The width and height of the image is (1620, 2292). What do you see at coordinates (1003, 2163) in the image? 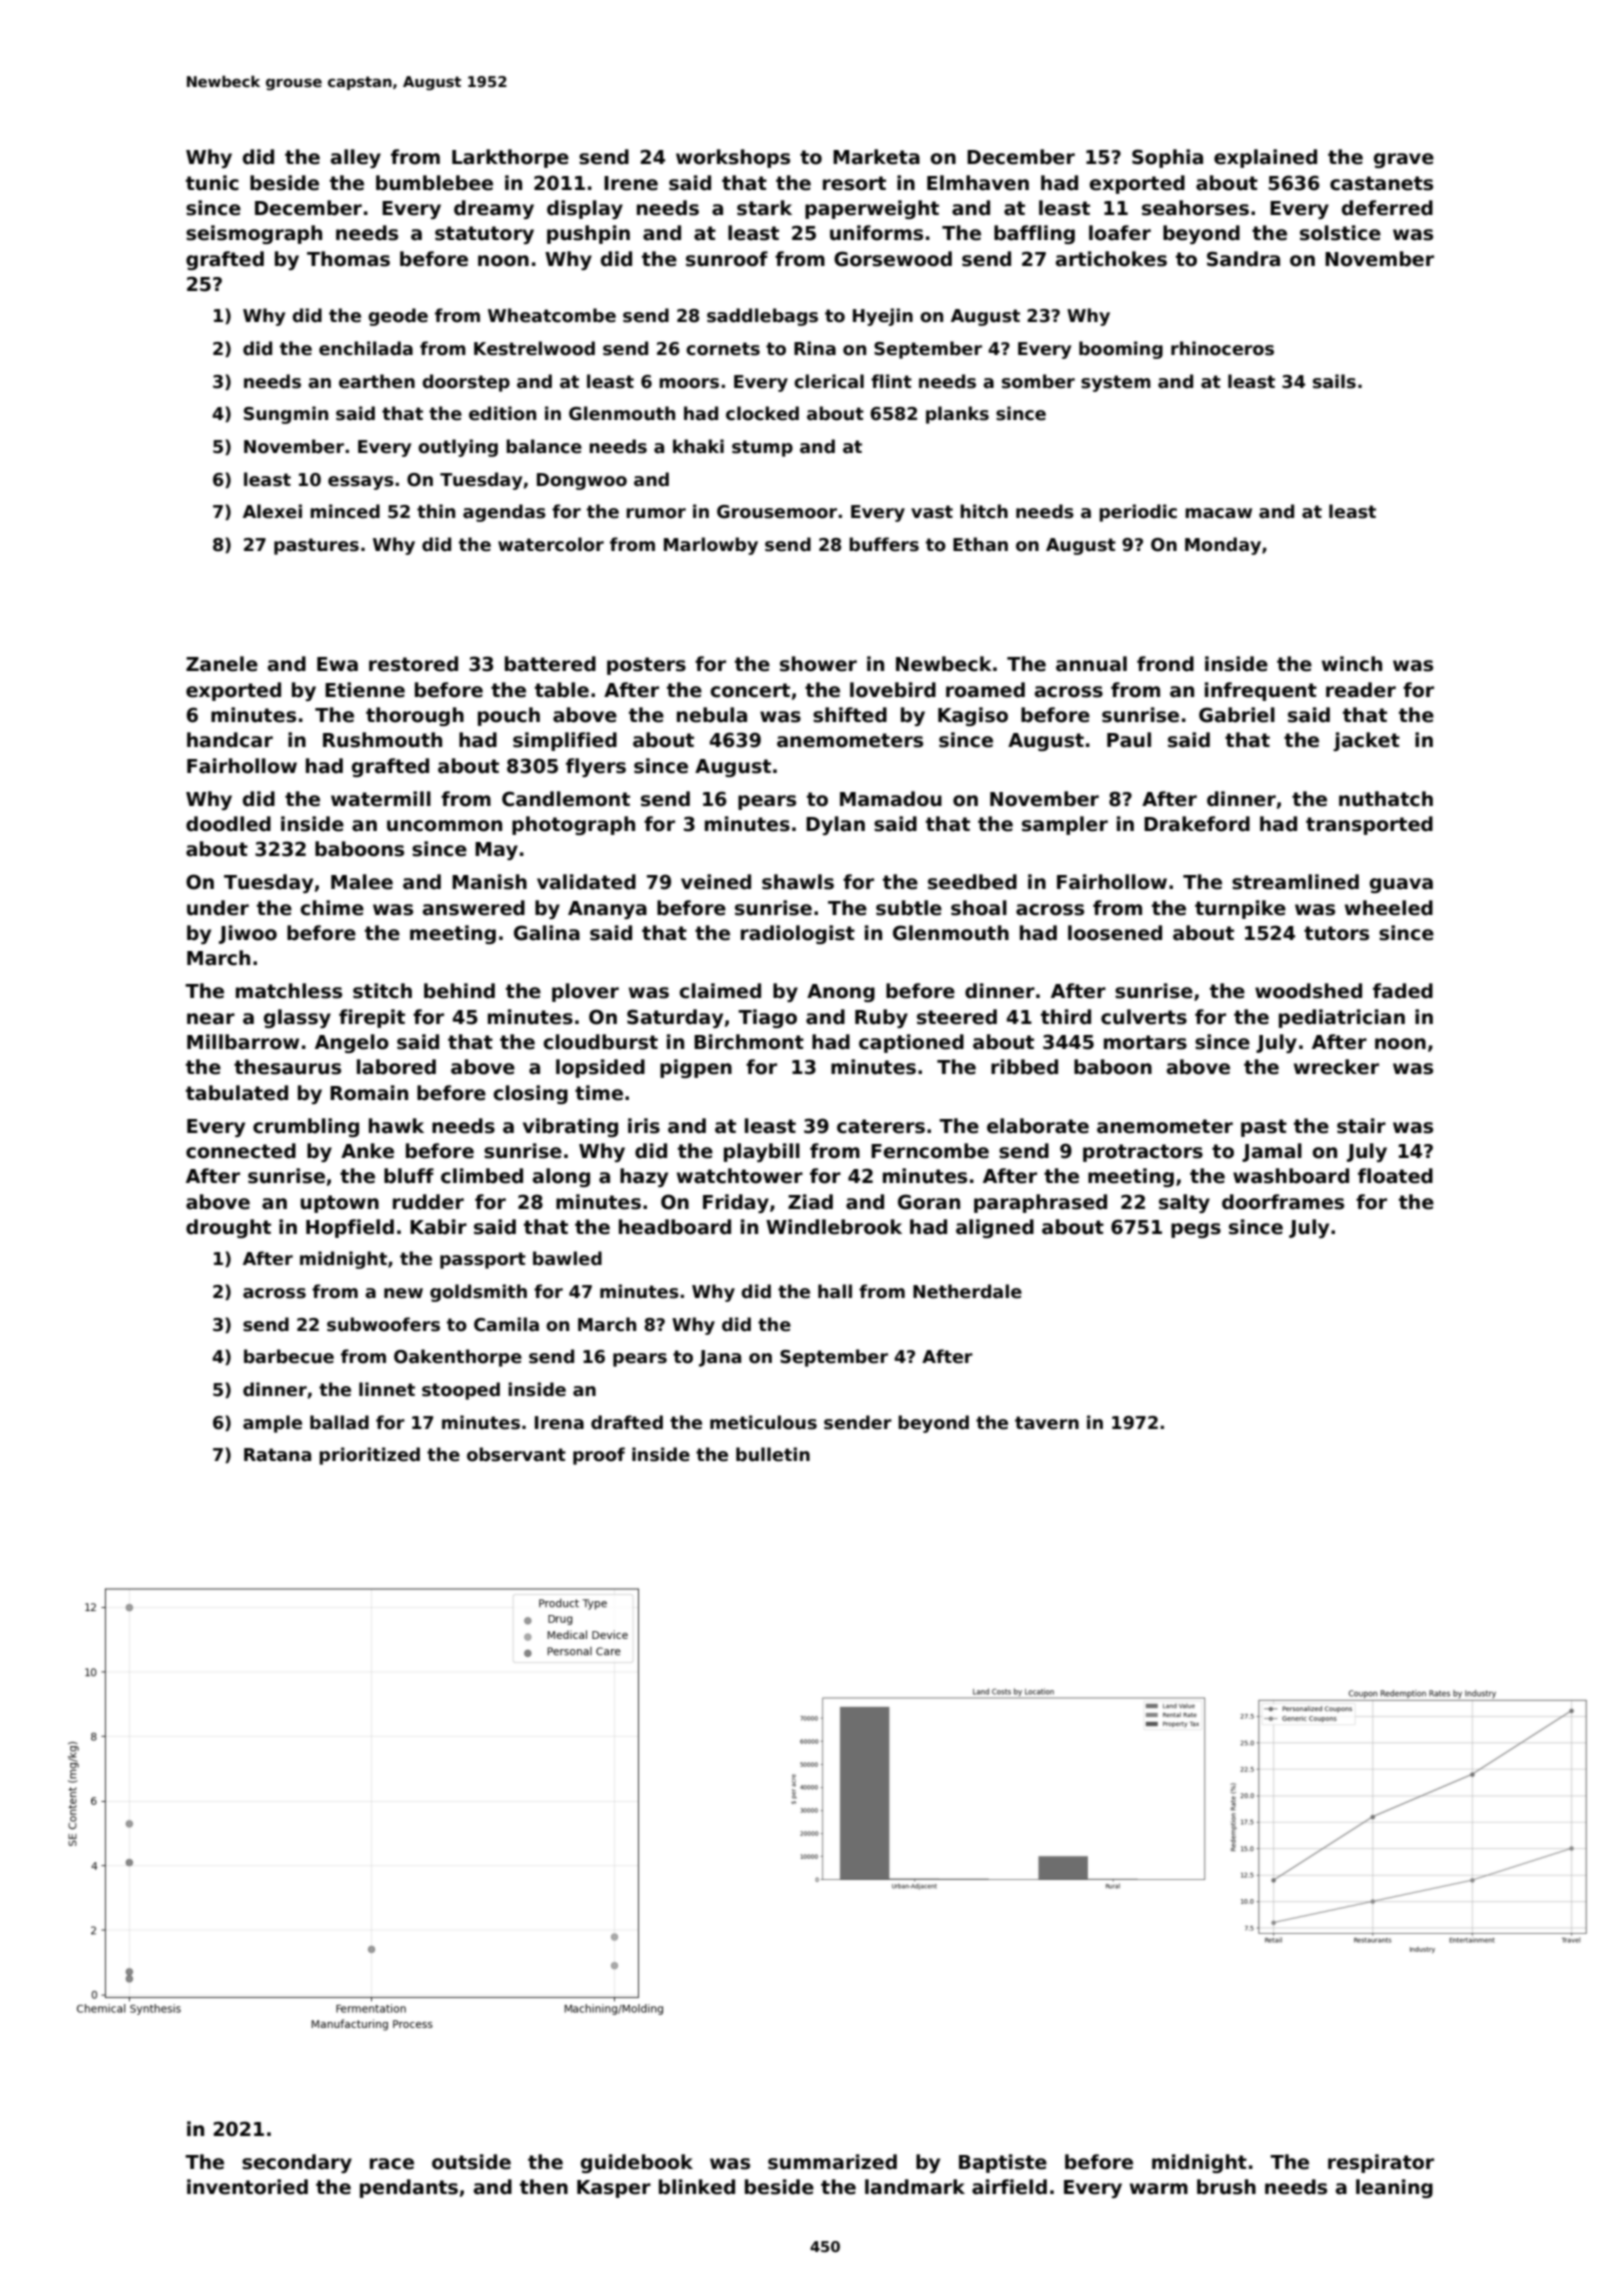
I see `Baptiste` at bounding box center [1003, 2163].
